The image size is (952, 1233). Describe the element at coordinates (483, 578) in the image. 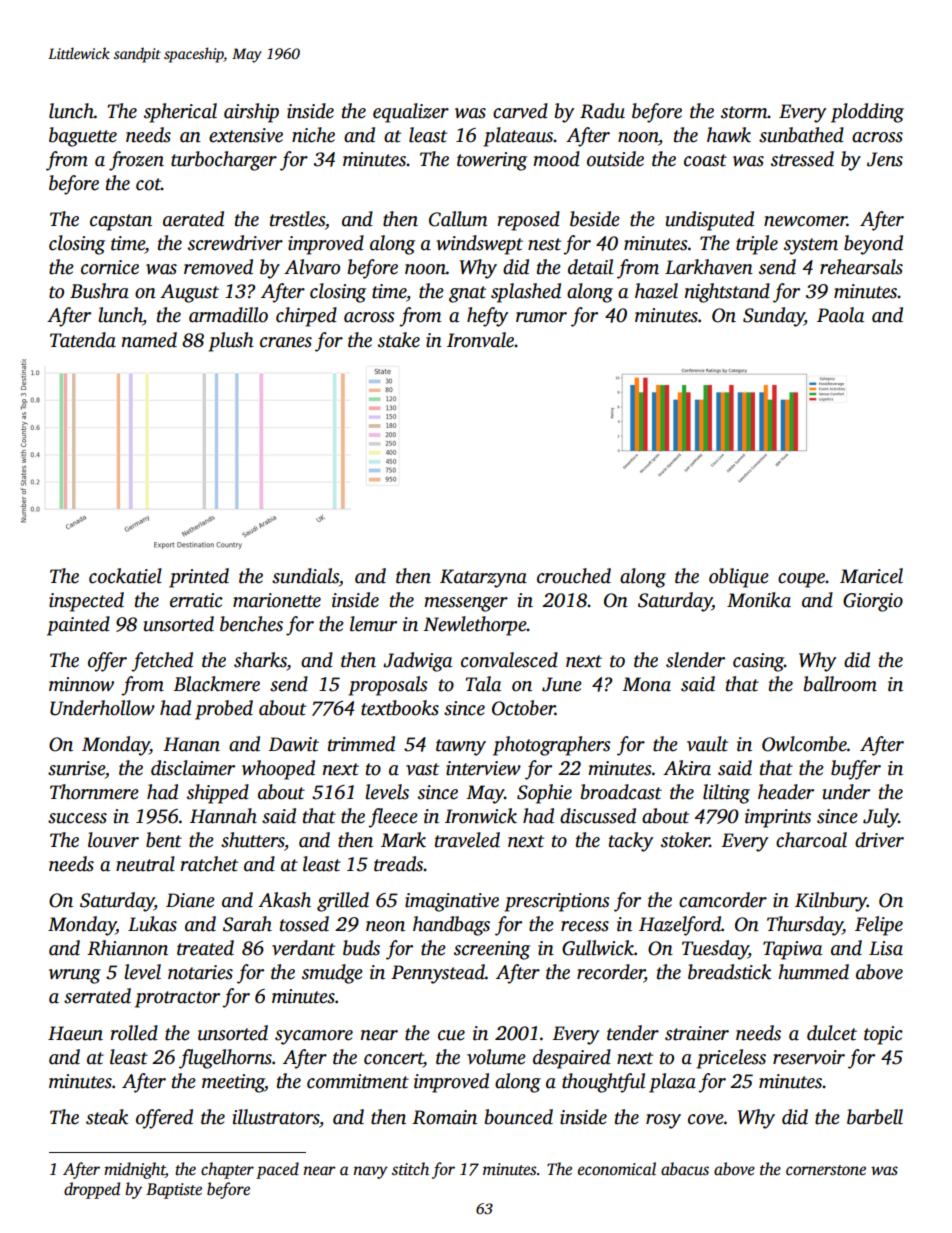

I see `Katarzyna` at that location.
